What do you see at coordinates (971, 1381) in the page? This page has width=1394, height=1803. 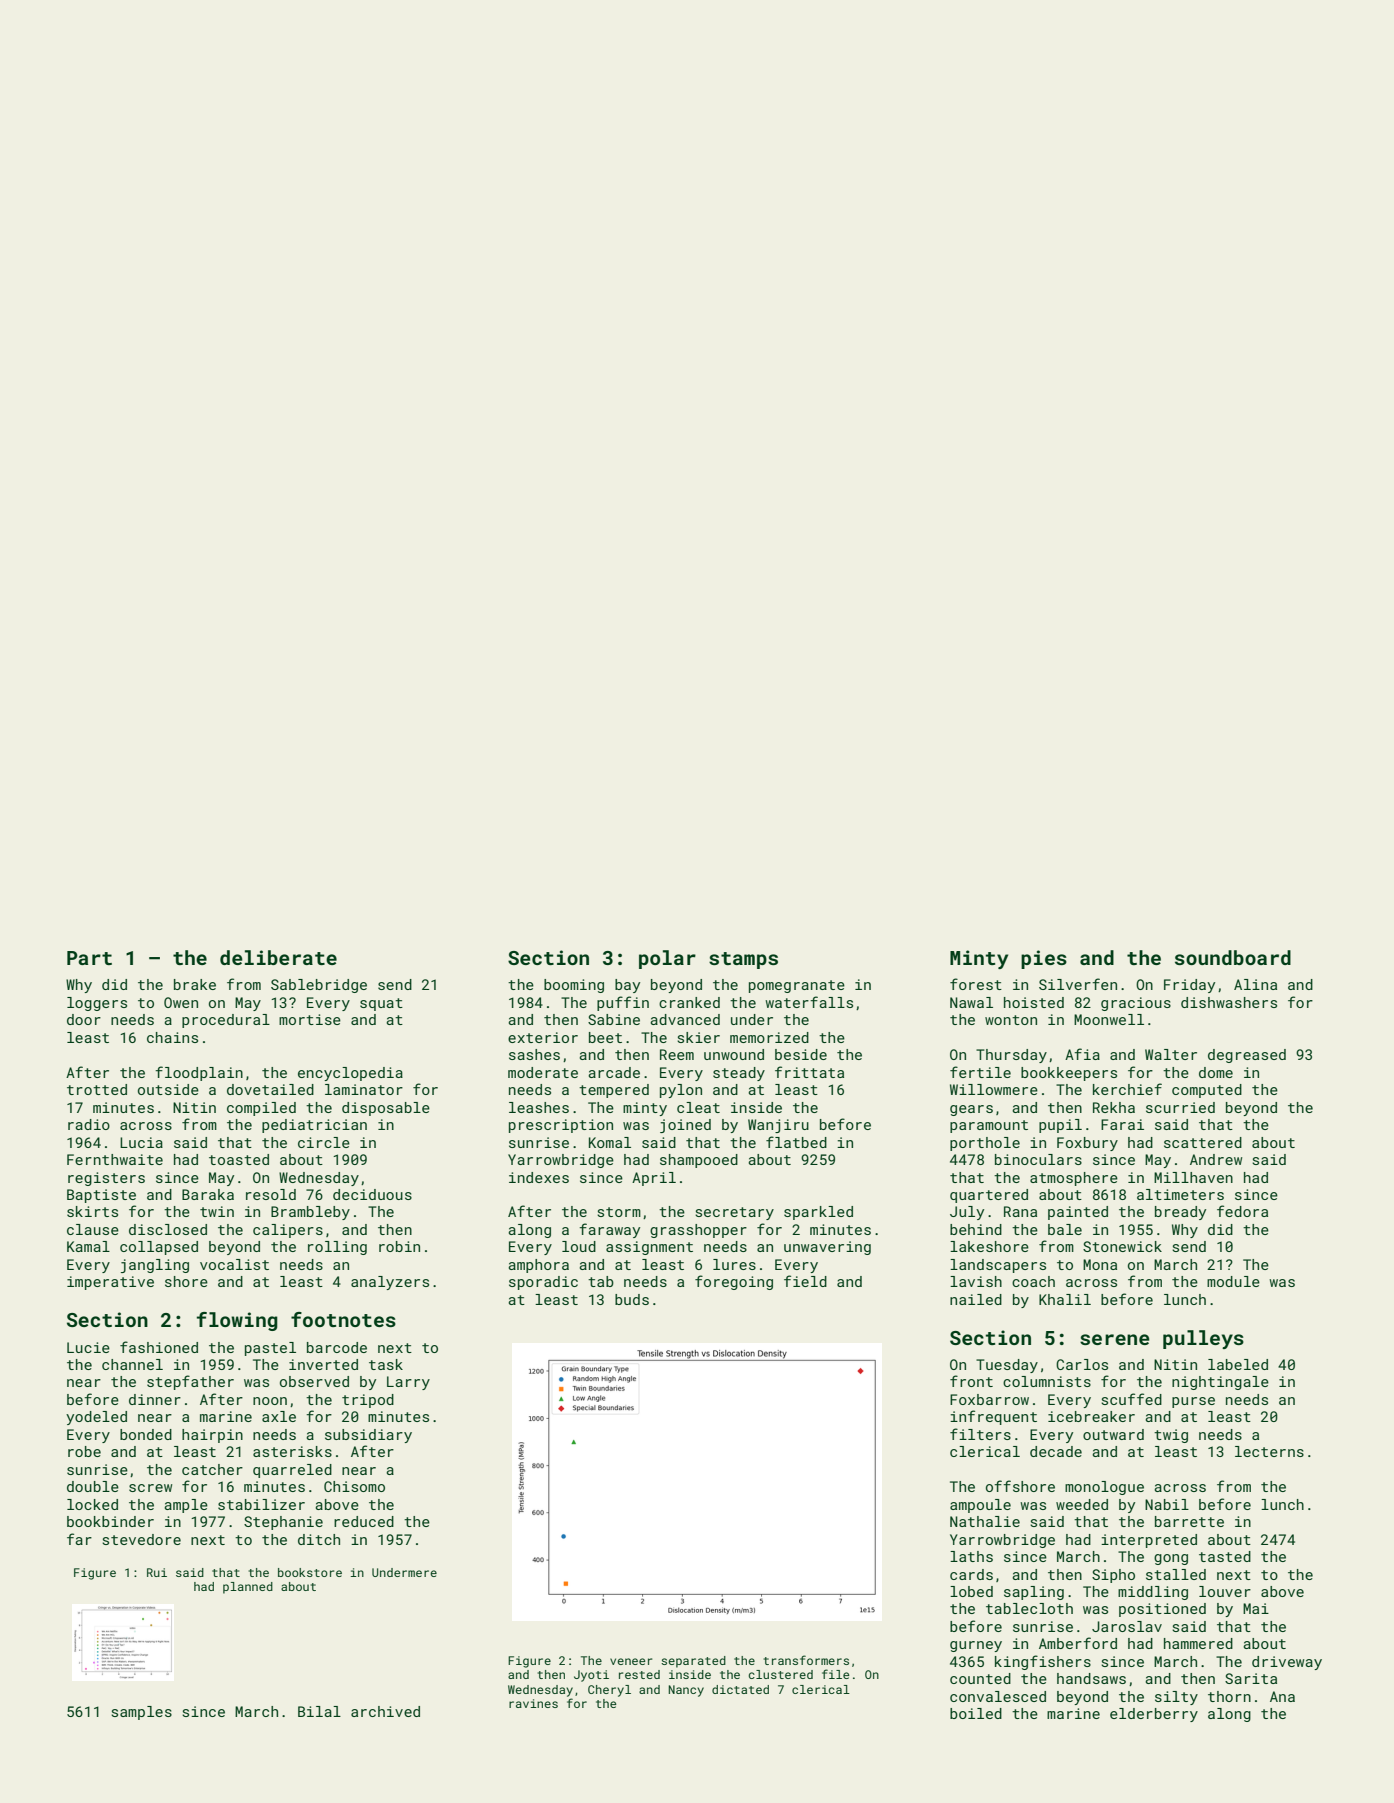 I see `front` at bounding box center [971, 1381].
